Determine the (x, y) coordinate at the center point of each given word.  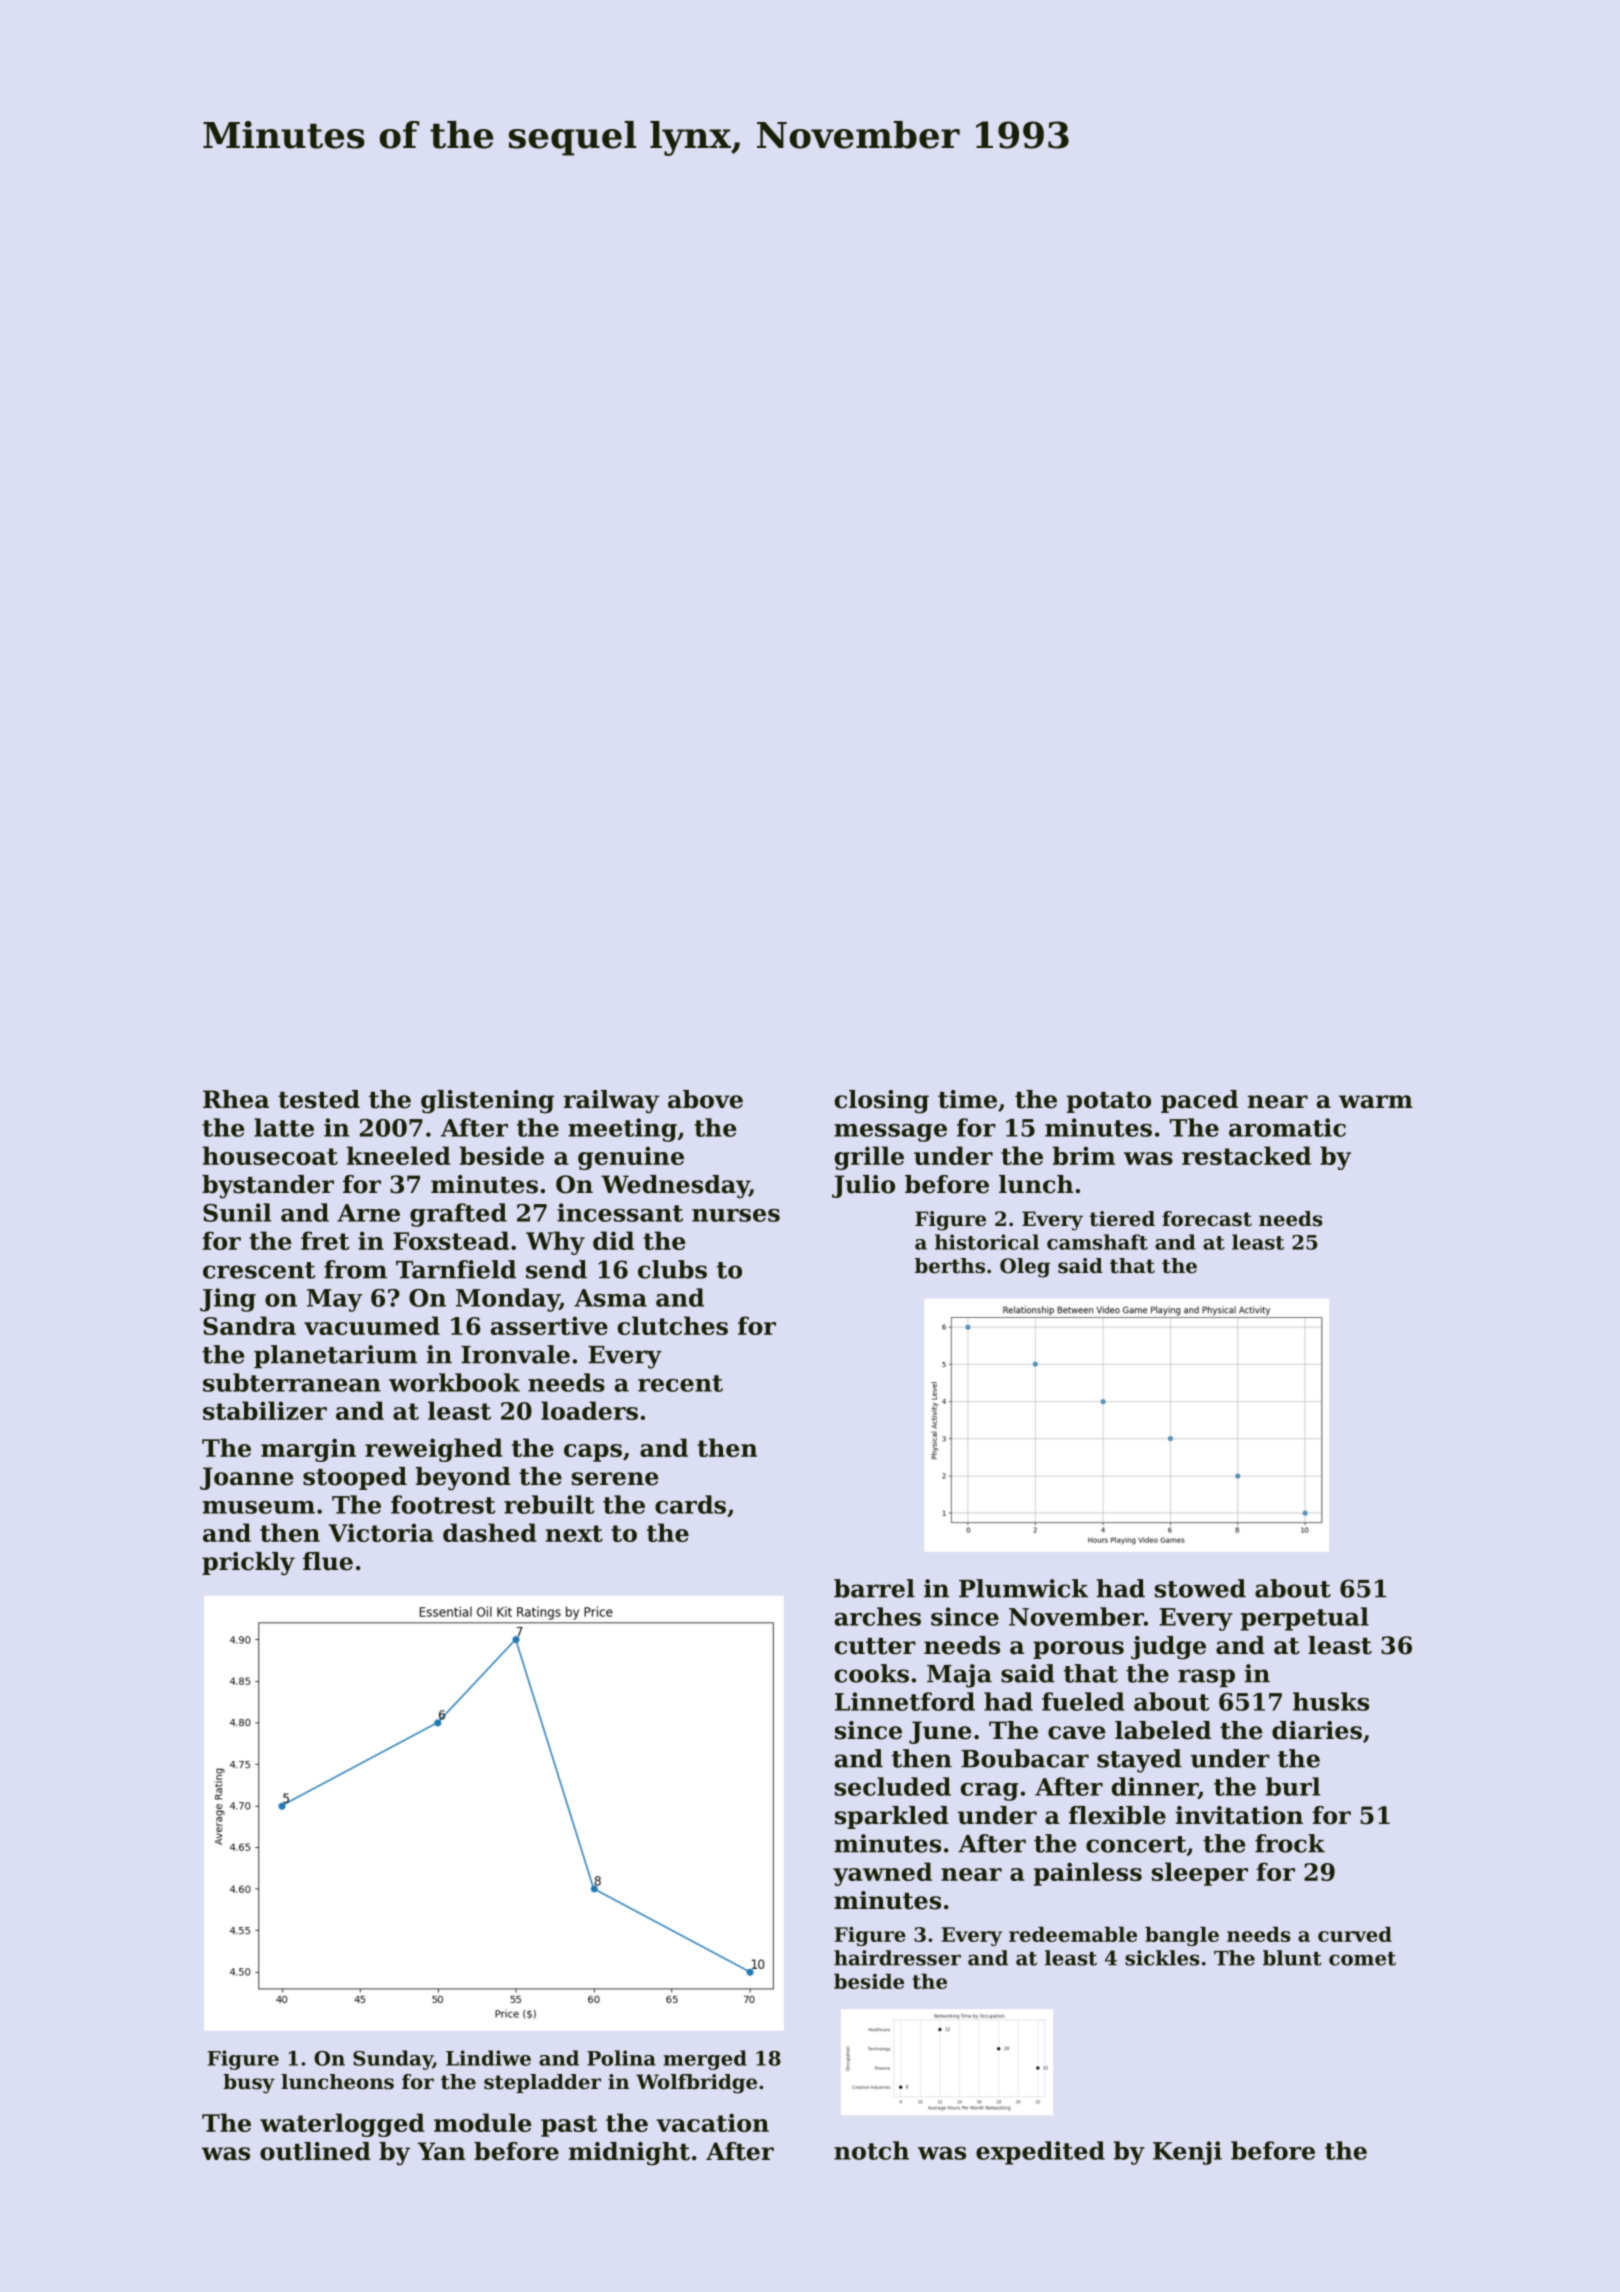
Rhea (236, 1099)
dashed (490, 1532)
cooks (872, 1673)
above (705, 1099)
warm (1376, 1102)
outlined (315, 2151)
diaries (1317, 1730)
